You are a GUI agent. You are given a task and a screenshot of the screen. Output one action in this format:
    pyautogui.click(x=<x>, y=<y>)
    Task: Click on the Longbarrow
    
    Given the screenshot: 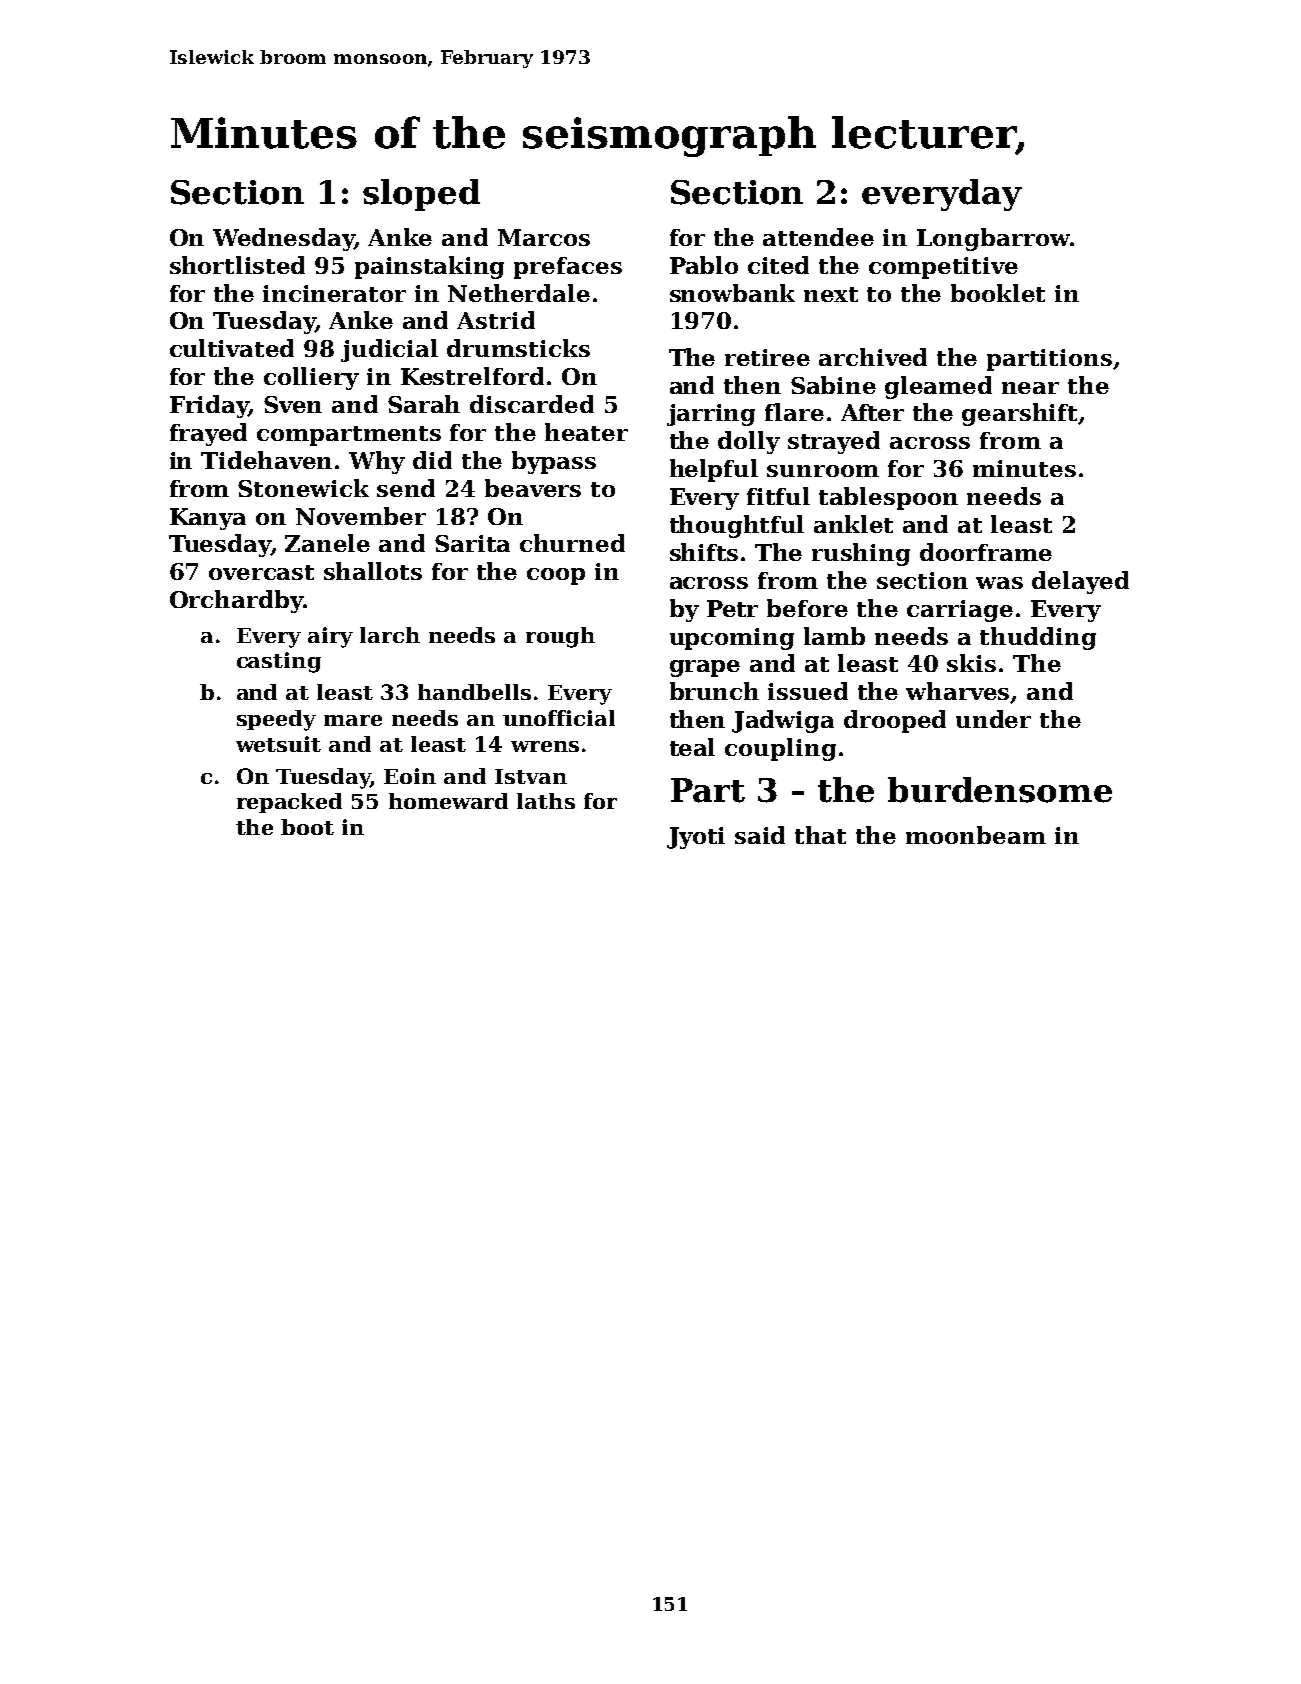 What is the action you would take?
    pyautogui.click(x=993, y=239)
